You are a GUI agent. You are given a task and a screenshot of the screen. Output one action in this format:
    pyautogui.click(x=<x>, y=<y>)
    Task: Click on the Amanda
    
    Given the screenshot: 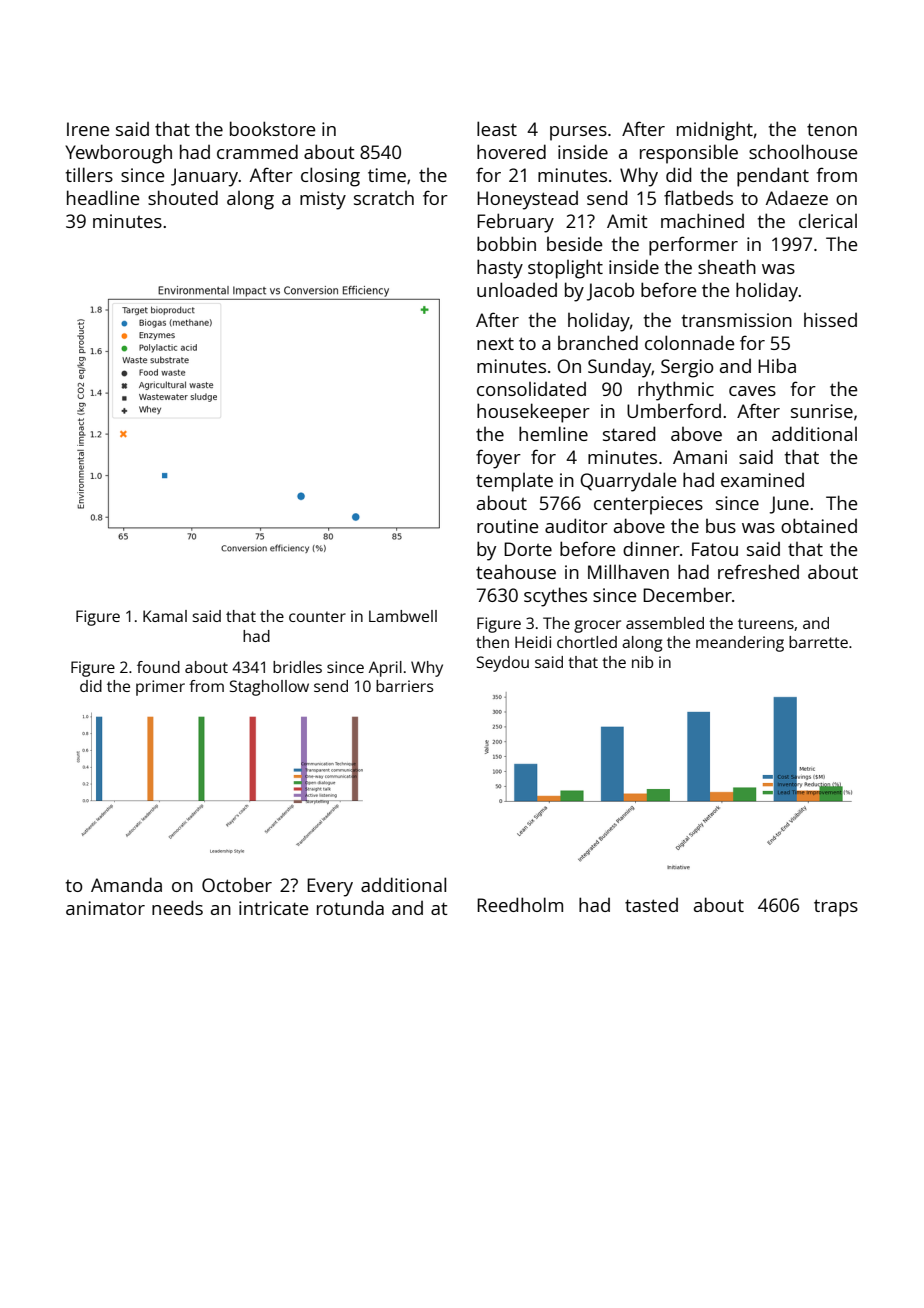 What is the action you would take?
    pyautogui.click(x=126, y=884)
